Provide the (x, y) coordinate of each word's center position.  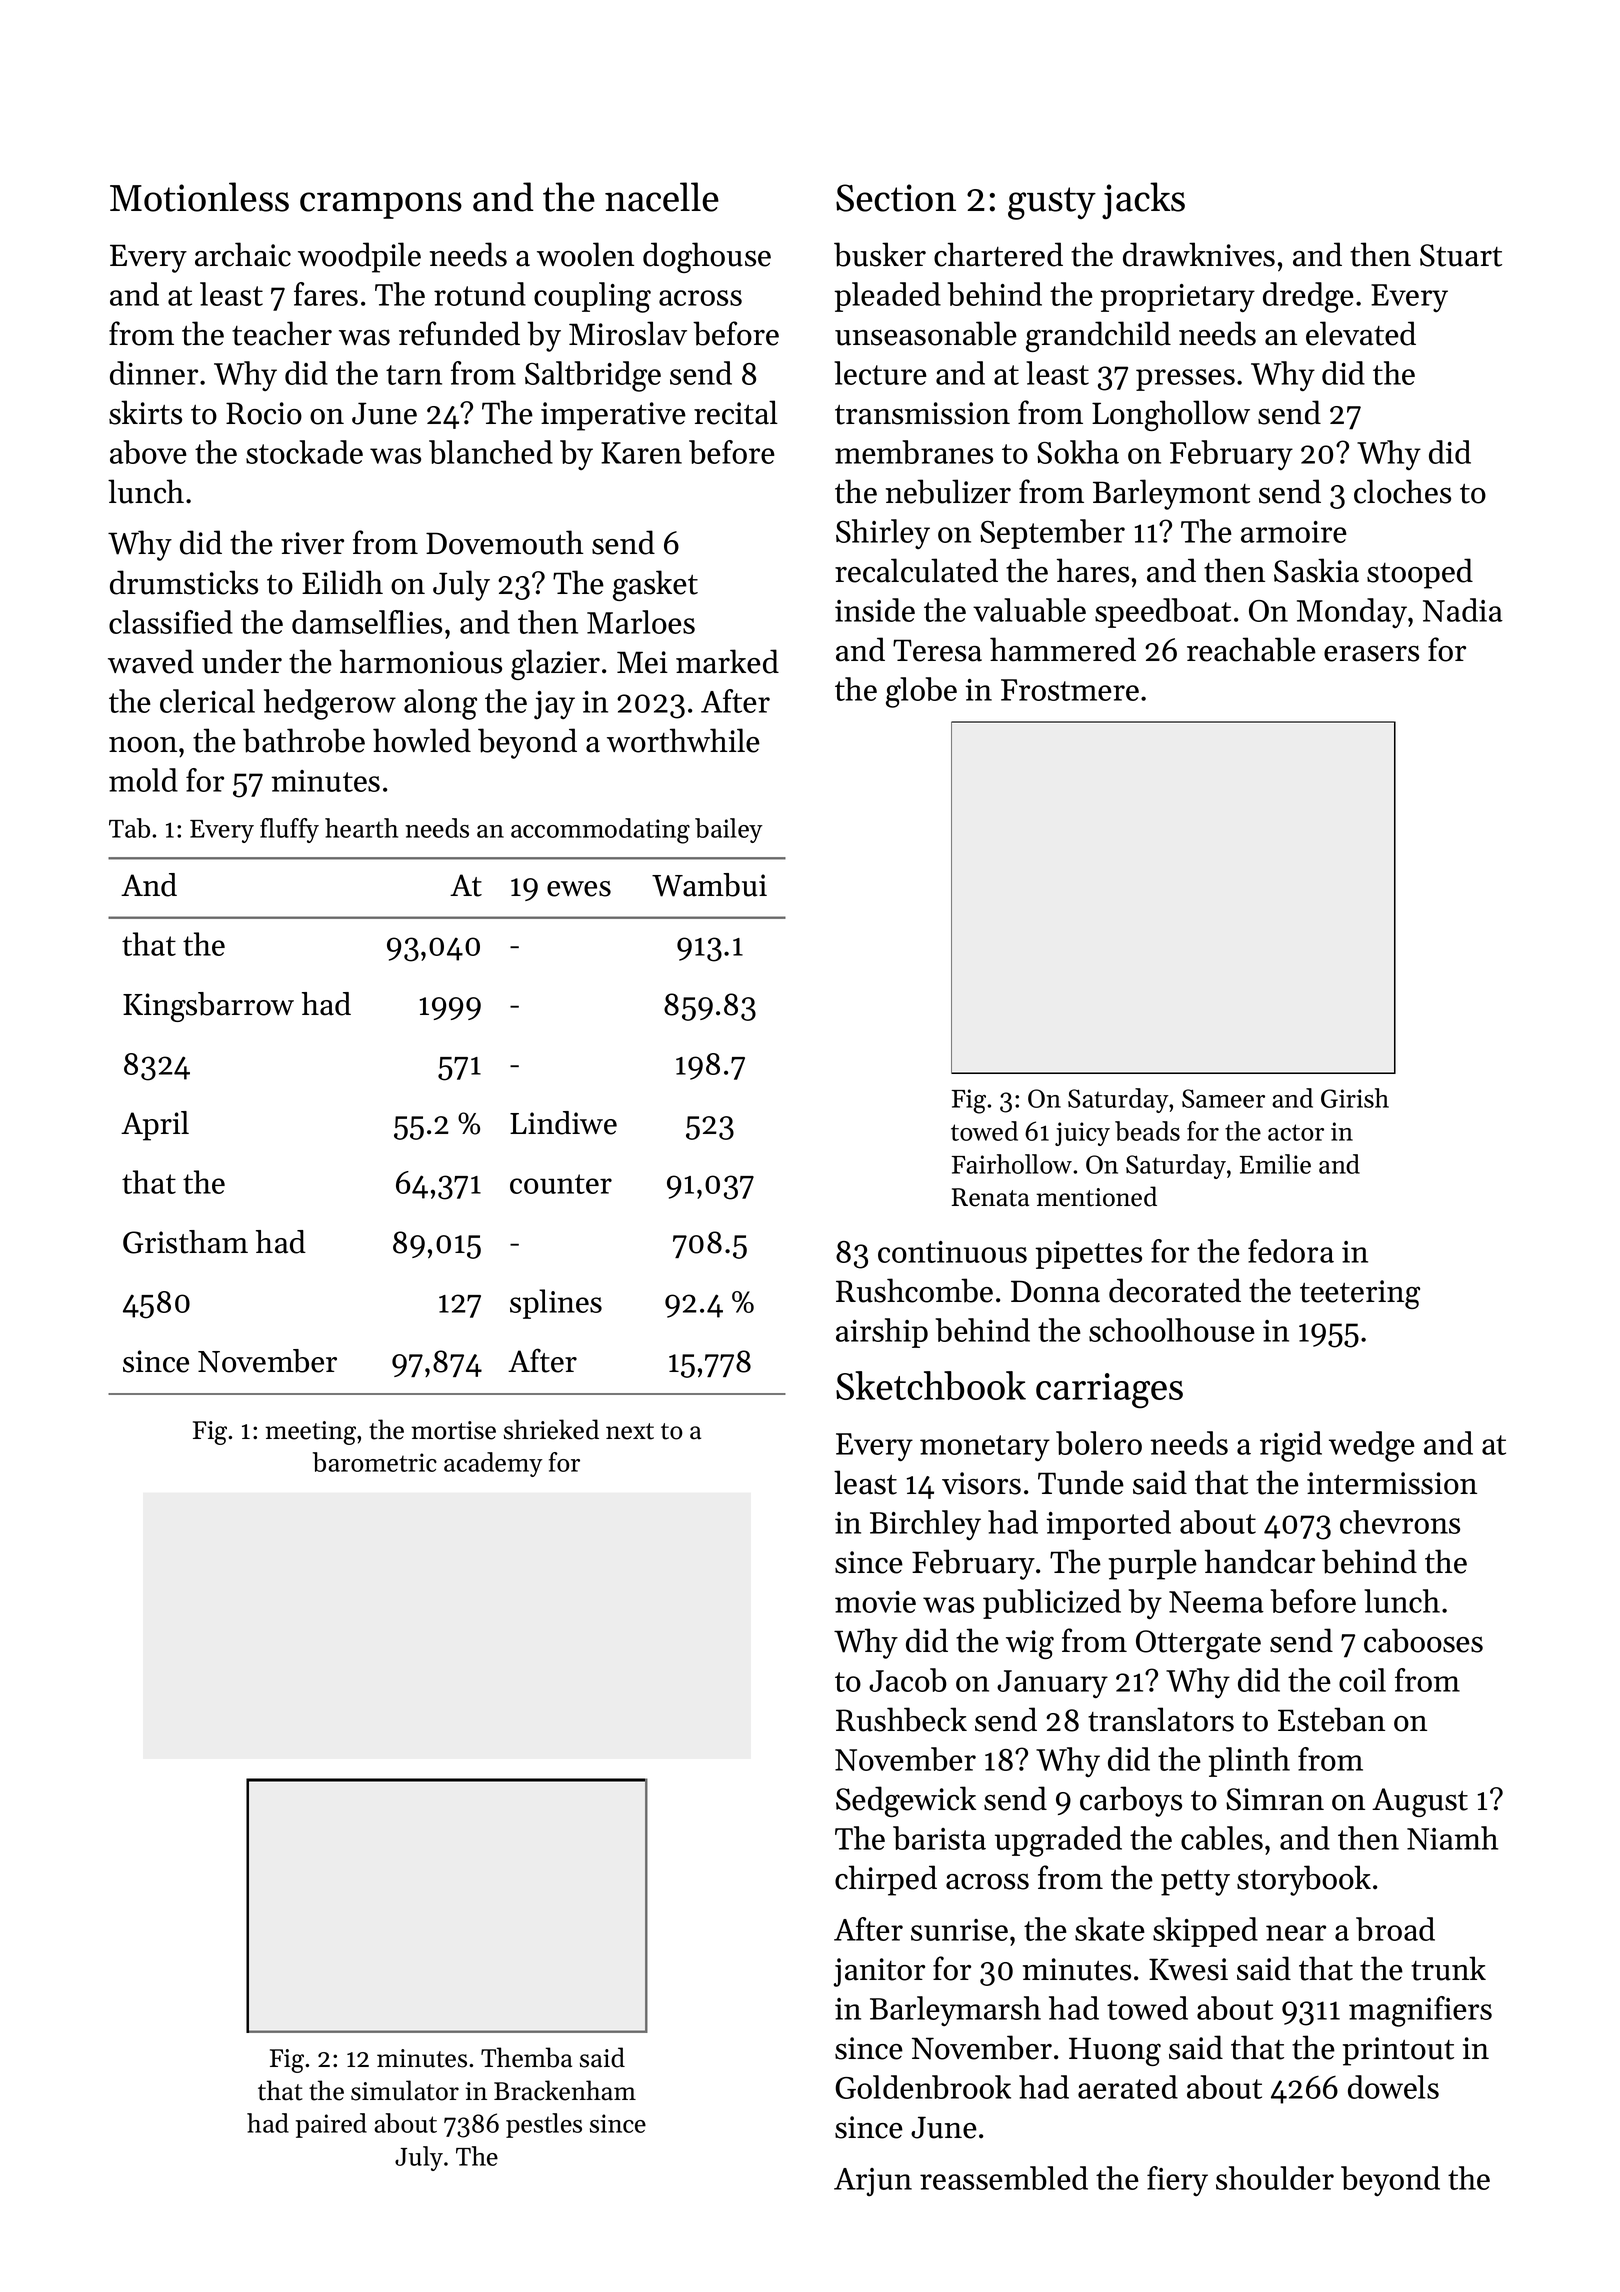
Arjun (873, 2182)
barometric (375, 1462)
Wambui (709, 885)
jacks (1143, 200)
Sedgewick (906, 1801)
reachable (1251, 649)
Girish (1355, 1098)
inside (875, 610)
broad (1395, 1929)
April (155, 1126)
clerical (207, 701)
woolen (585, 254)
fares (326, 294)
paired (331, 2125)
